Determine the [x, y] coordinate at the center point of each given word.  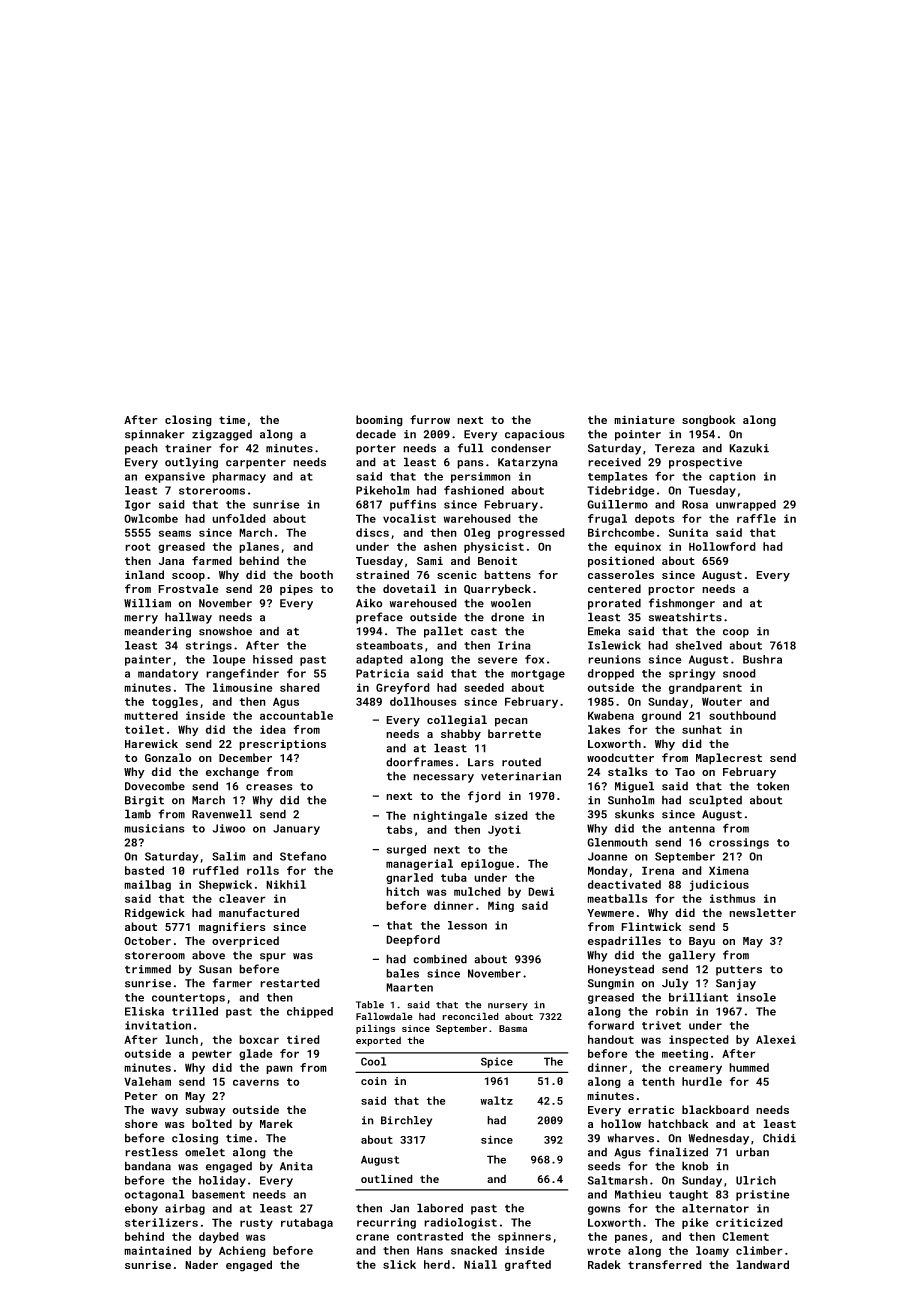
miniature [644, 419]
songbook [708, 421]
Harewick [151, 743]
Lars [481, 762]
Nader [201, 1264]
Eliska [144, 1011]
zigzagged [222, 435]
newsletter [762, 912]
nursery [508, 1007]
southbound [742, 715]
